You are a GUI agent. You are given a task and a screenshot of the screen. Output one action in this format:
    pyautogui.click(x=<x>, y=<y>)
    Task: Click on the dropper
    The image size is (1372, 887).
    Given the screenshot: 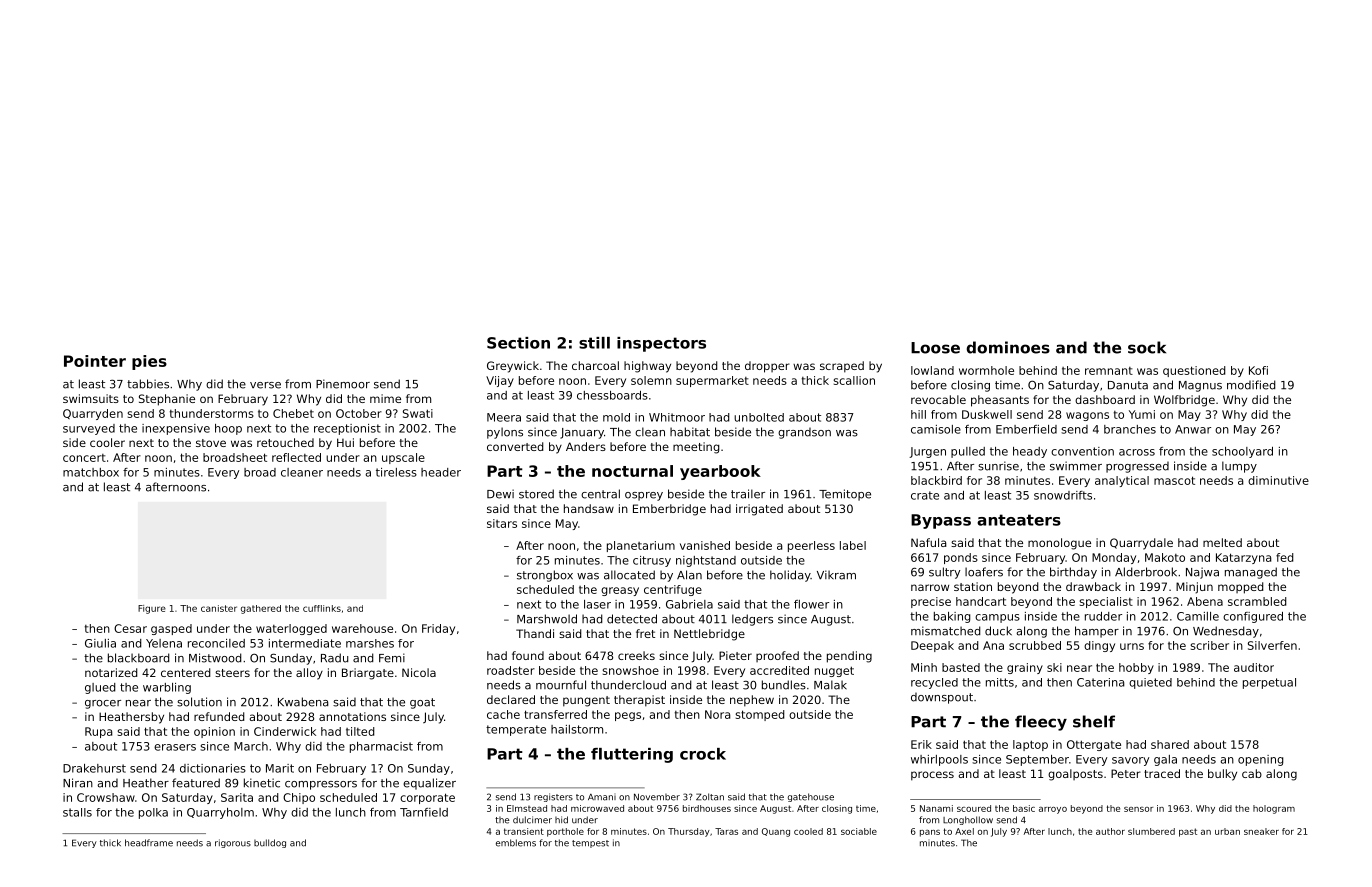 What is the action you would take?
    pyautogui.click(x=767, y=367)
